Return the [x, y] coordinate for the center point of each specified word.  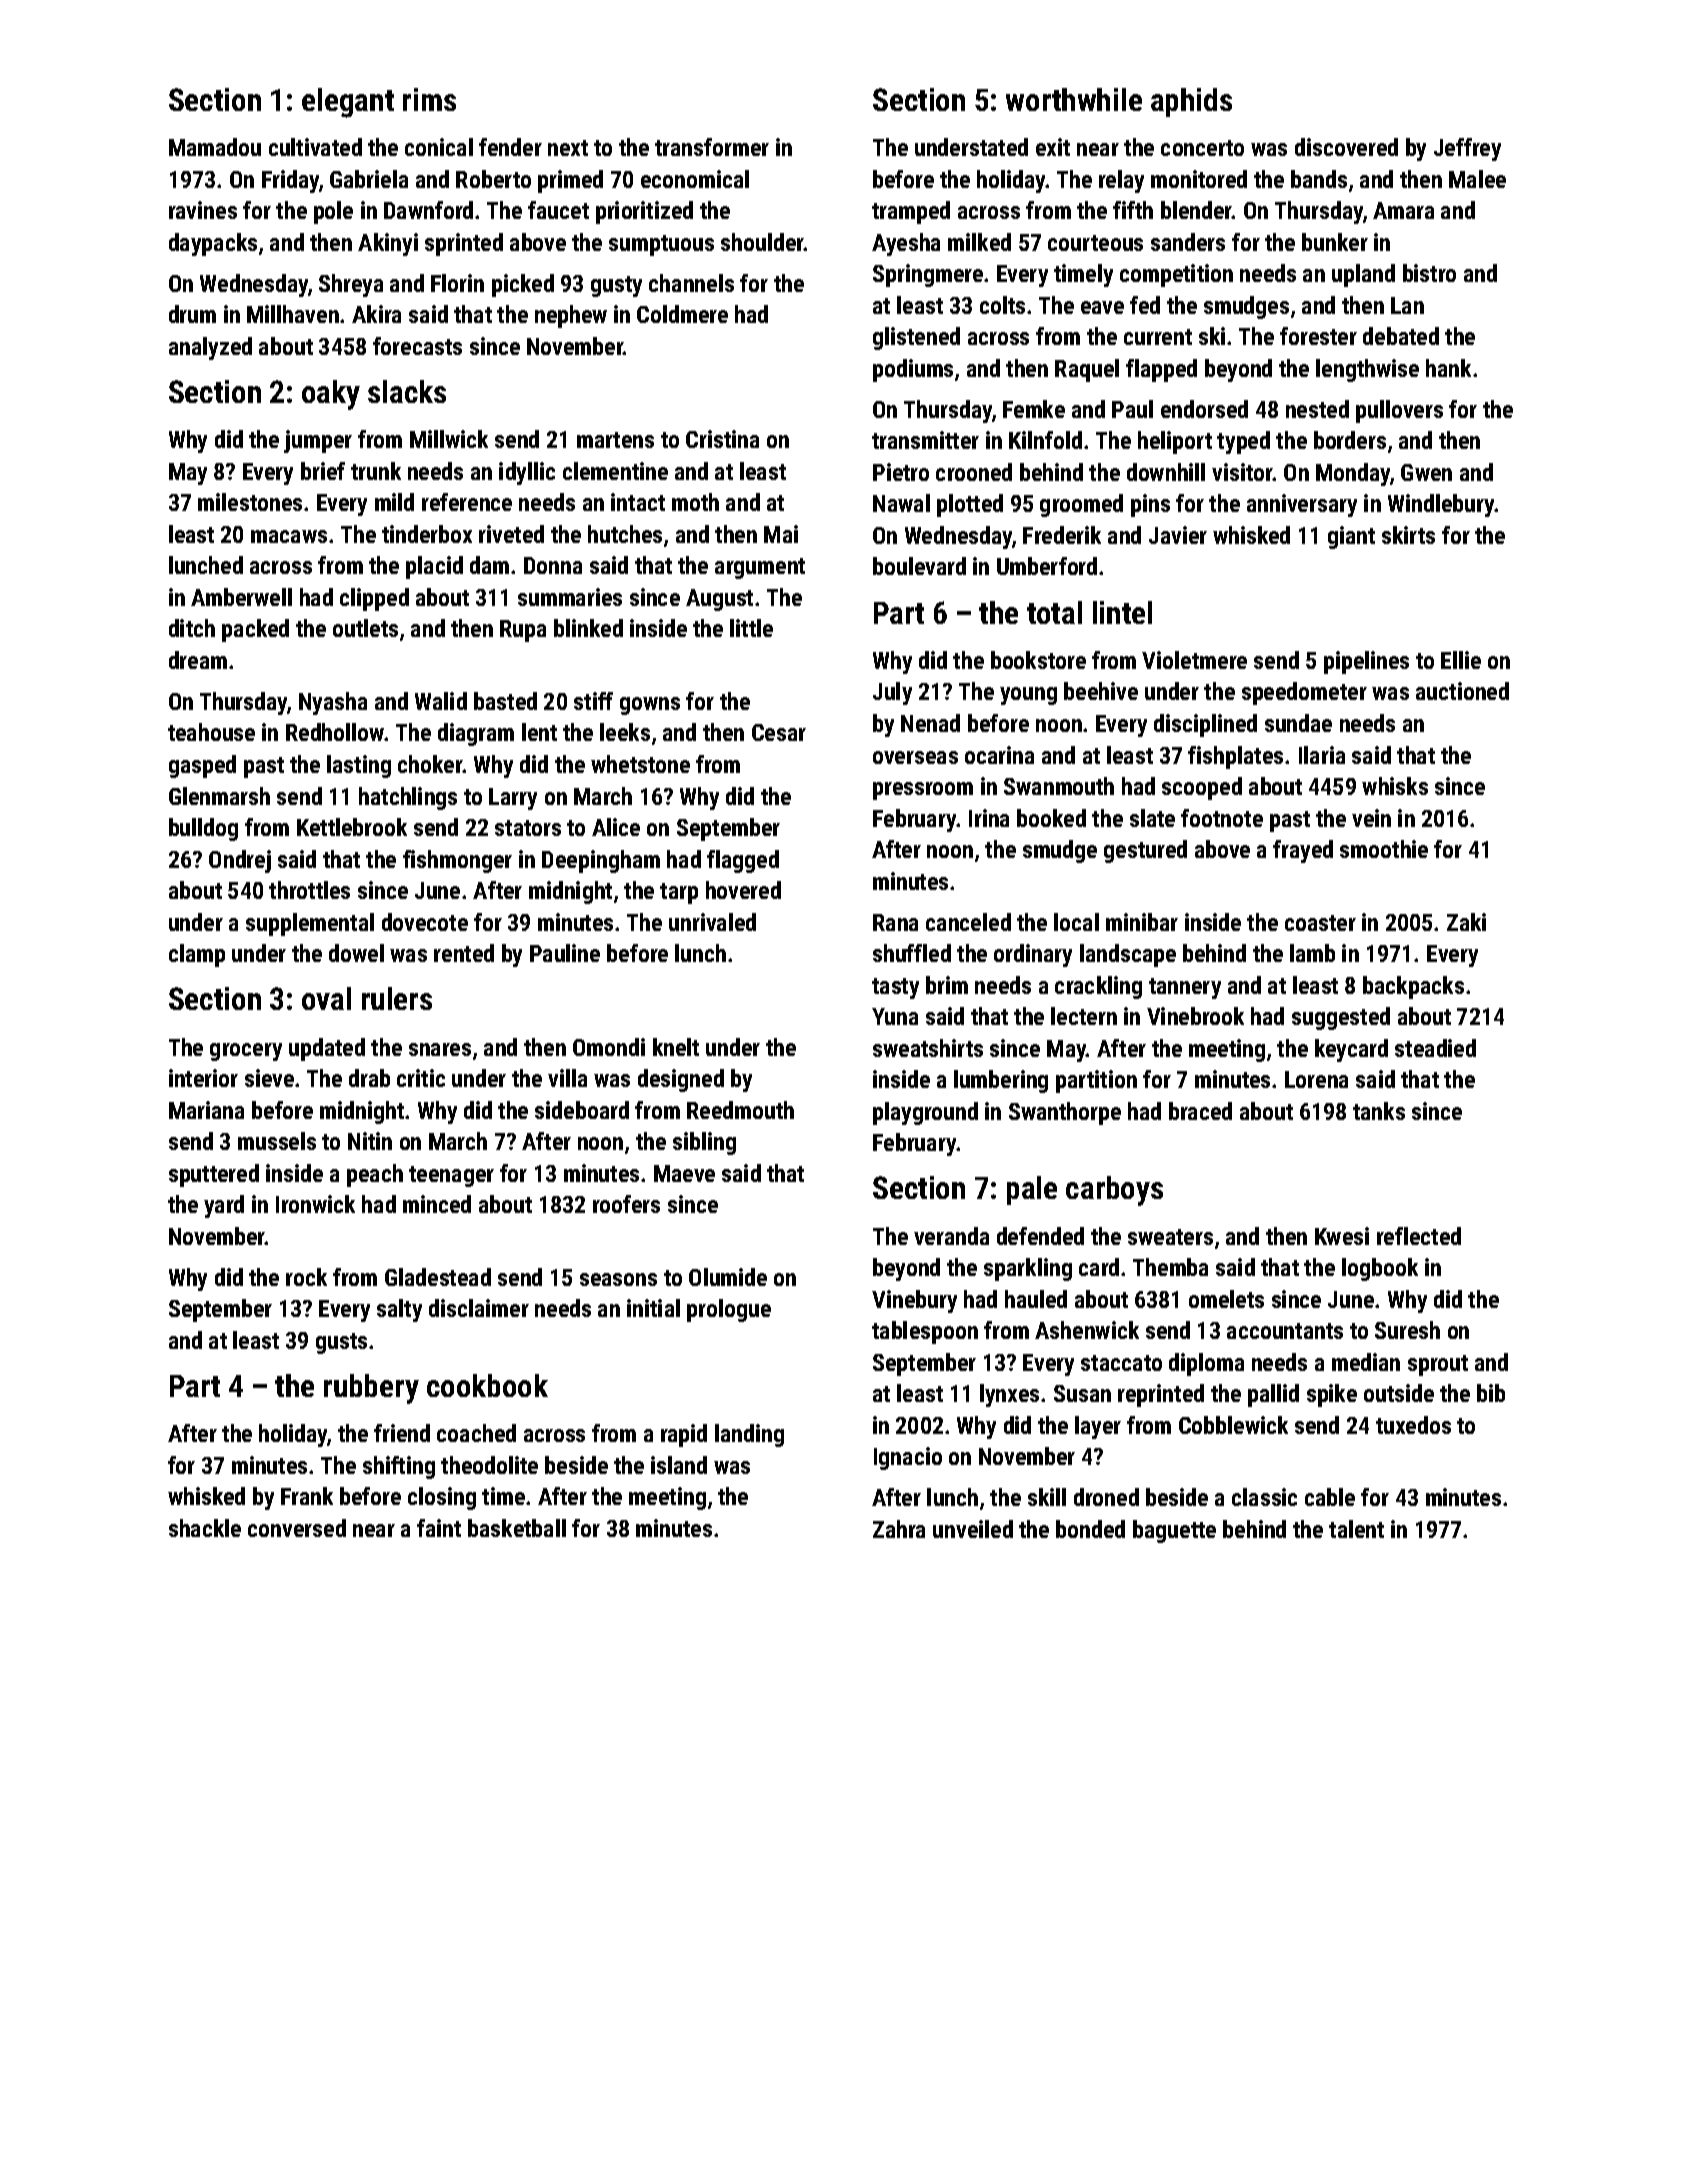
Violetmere [1194, 660]
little [751, 628]
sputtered [214, 1175]
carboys [1114, 1191]
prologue [729, 1310]
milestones [250, 502]
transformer [712, 147]
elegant [348, 103]
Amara [1403, 210]
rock [306, 1277]
